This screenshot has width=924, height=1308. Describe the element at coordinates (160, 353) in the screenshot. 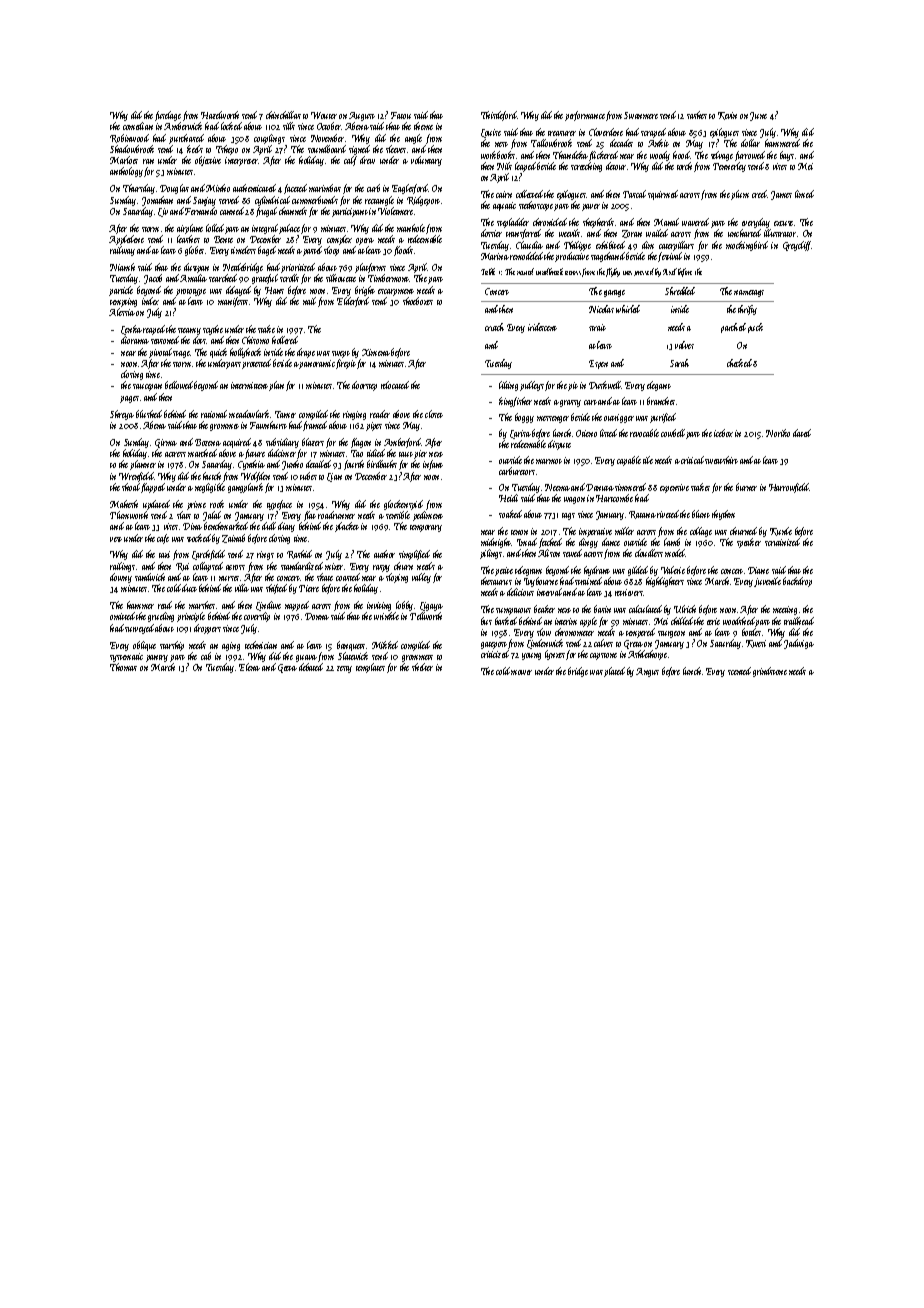

I see `pivotal` at that location.
